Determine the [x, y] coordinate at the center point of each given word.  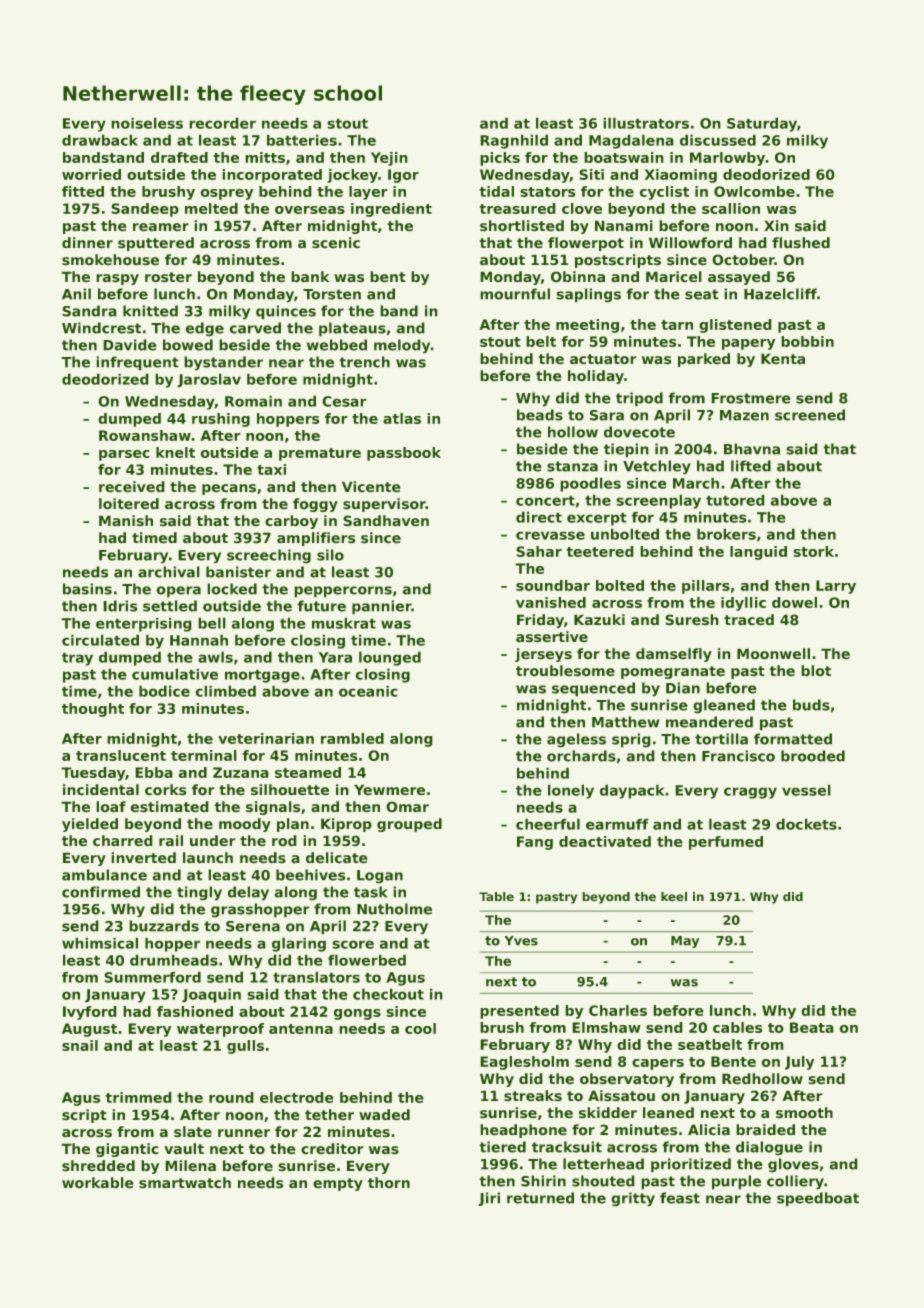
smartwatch [185, 1183]
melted [211, 208]
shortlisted [522, 226]
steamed [308, 772]
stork [813, 551]
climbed [225, 691]
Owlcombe [754, 191]
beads [540, 415]
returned [540, 1198]
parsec [124, 455]
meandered [709, 722]
